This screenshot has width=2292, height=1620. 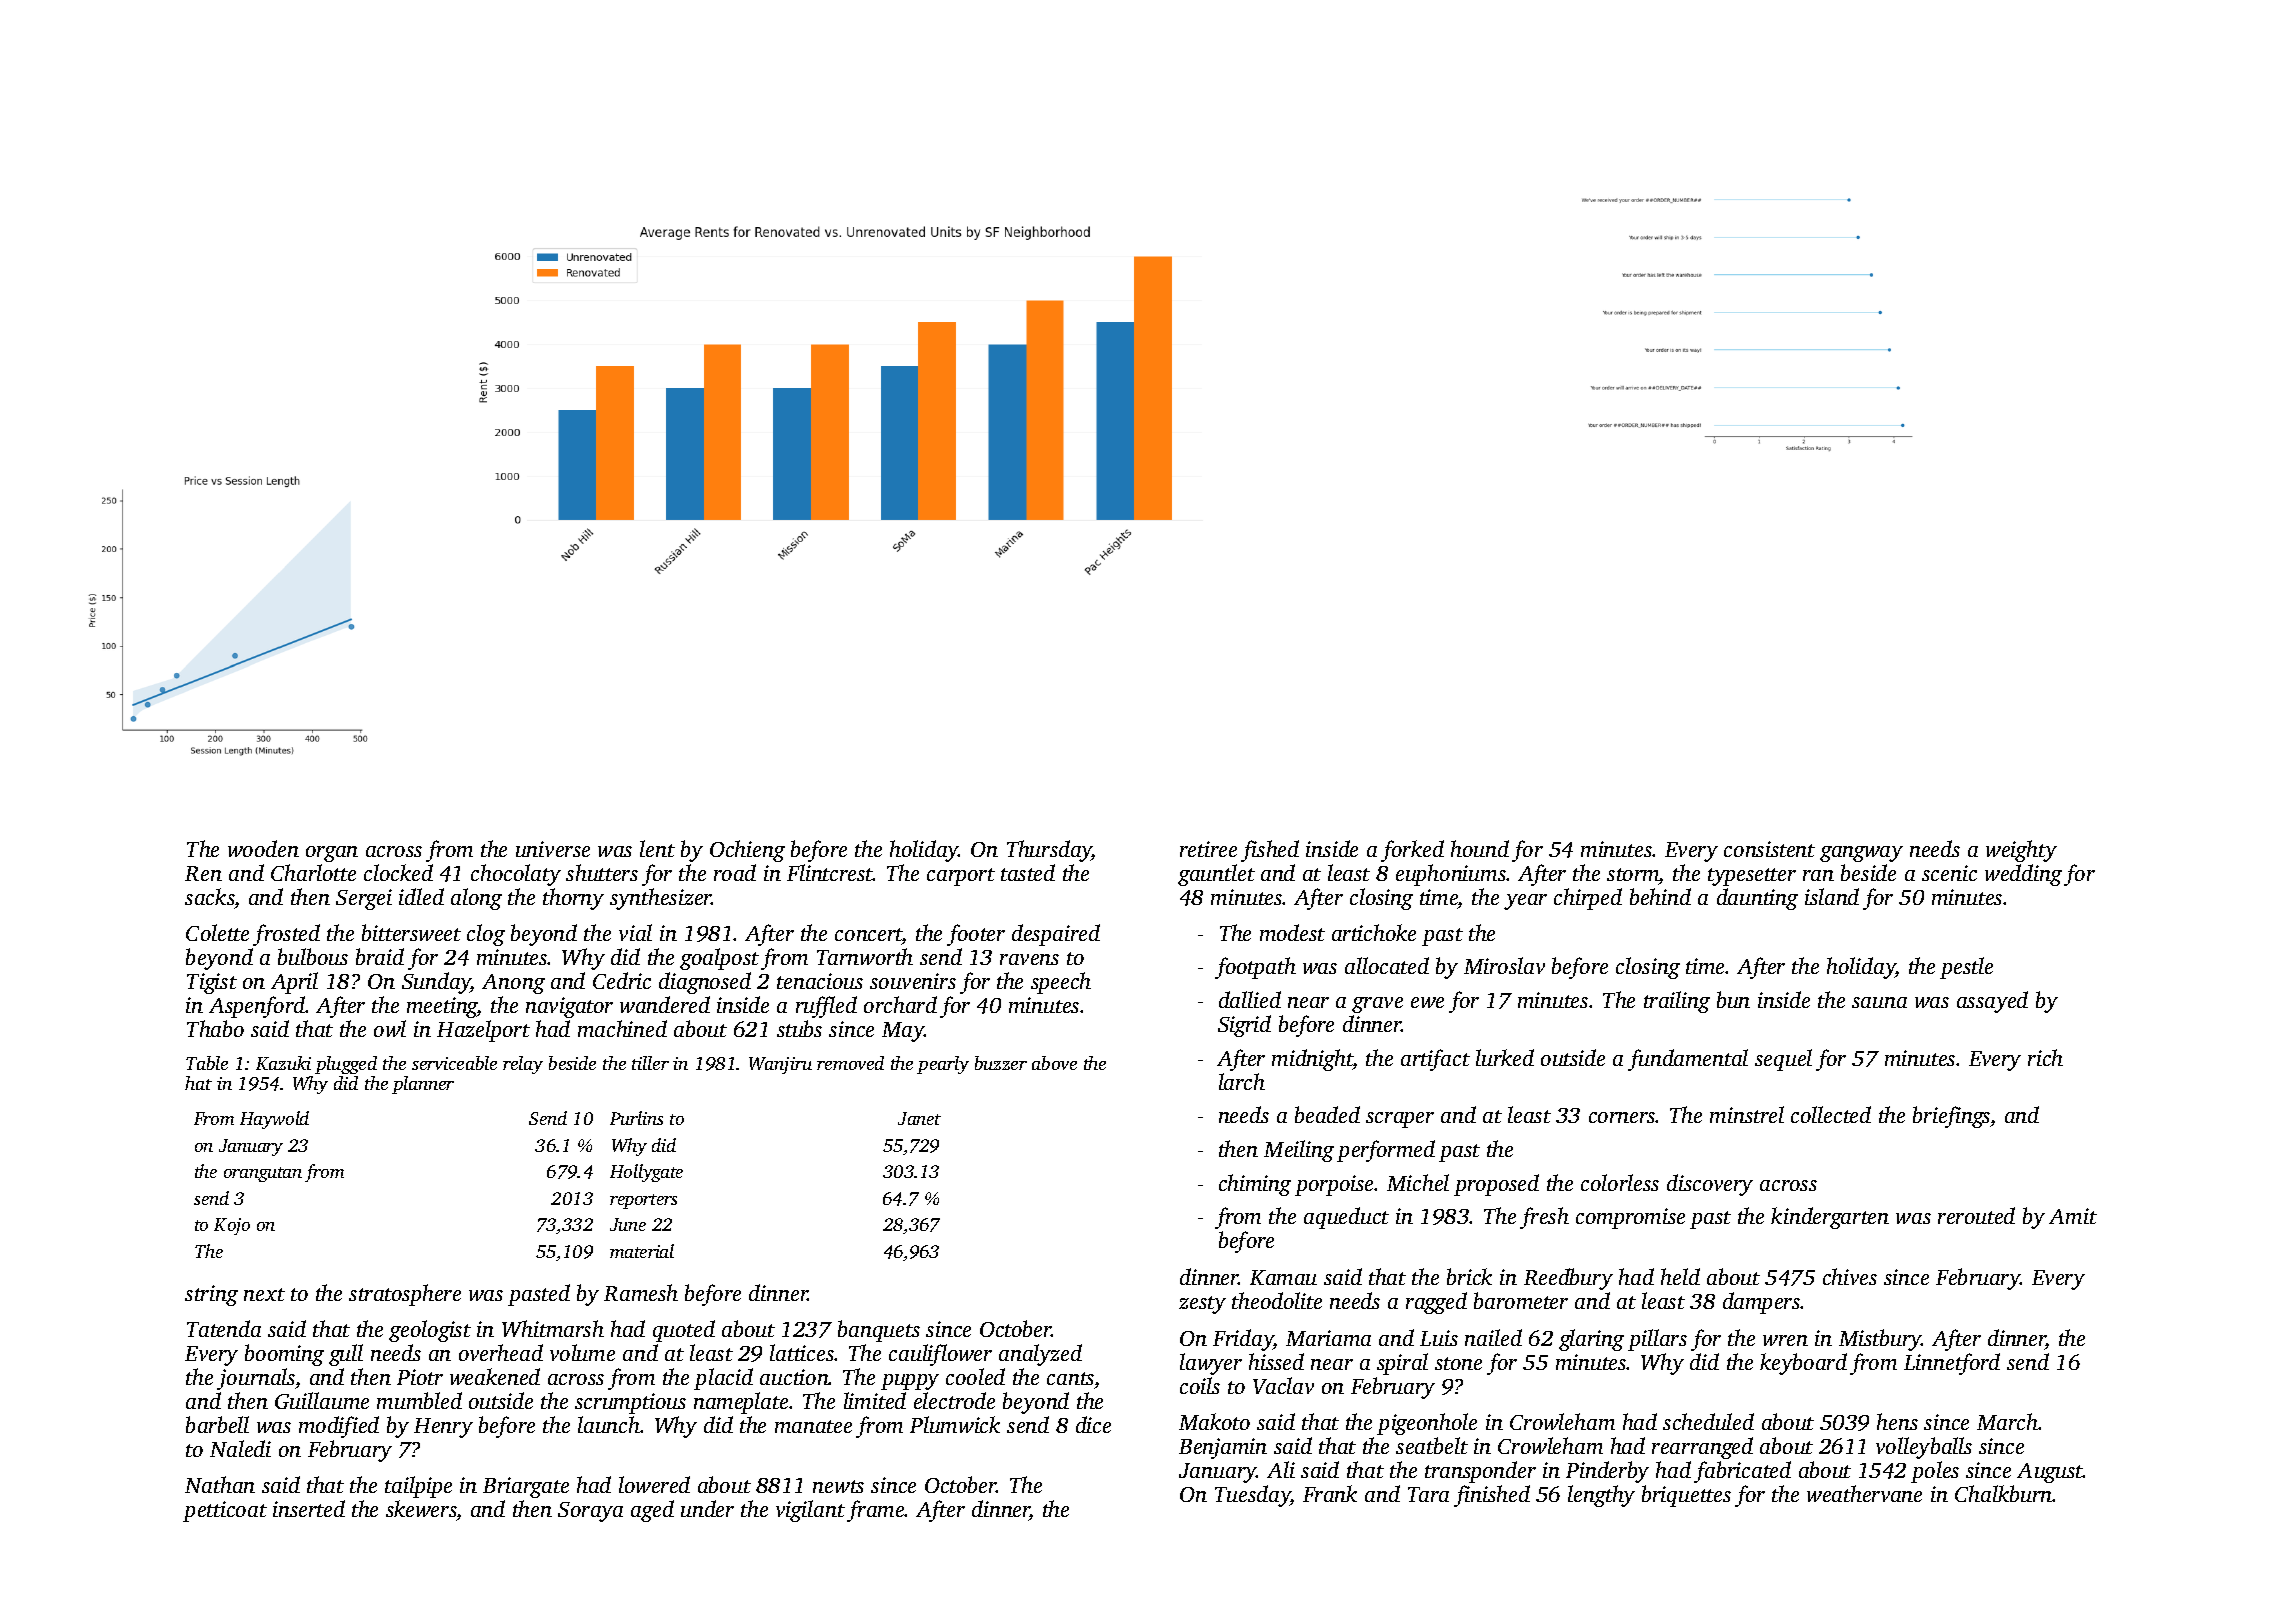 What do you see at coordinates (1208, 849) in the screenshot?
I see `retiree` at bounding box center [1208, 849].
